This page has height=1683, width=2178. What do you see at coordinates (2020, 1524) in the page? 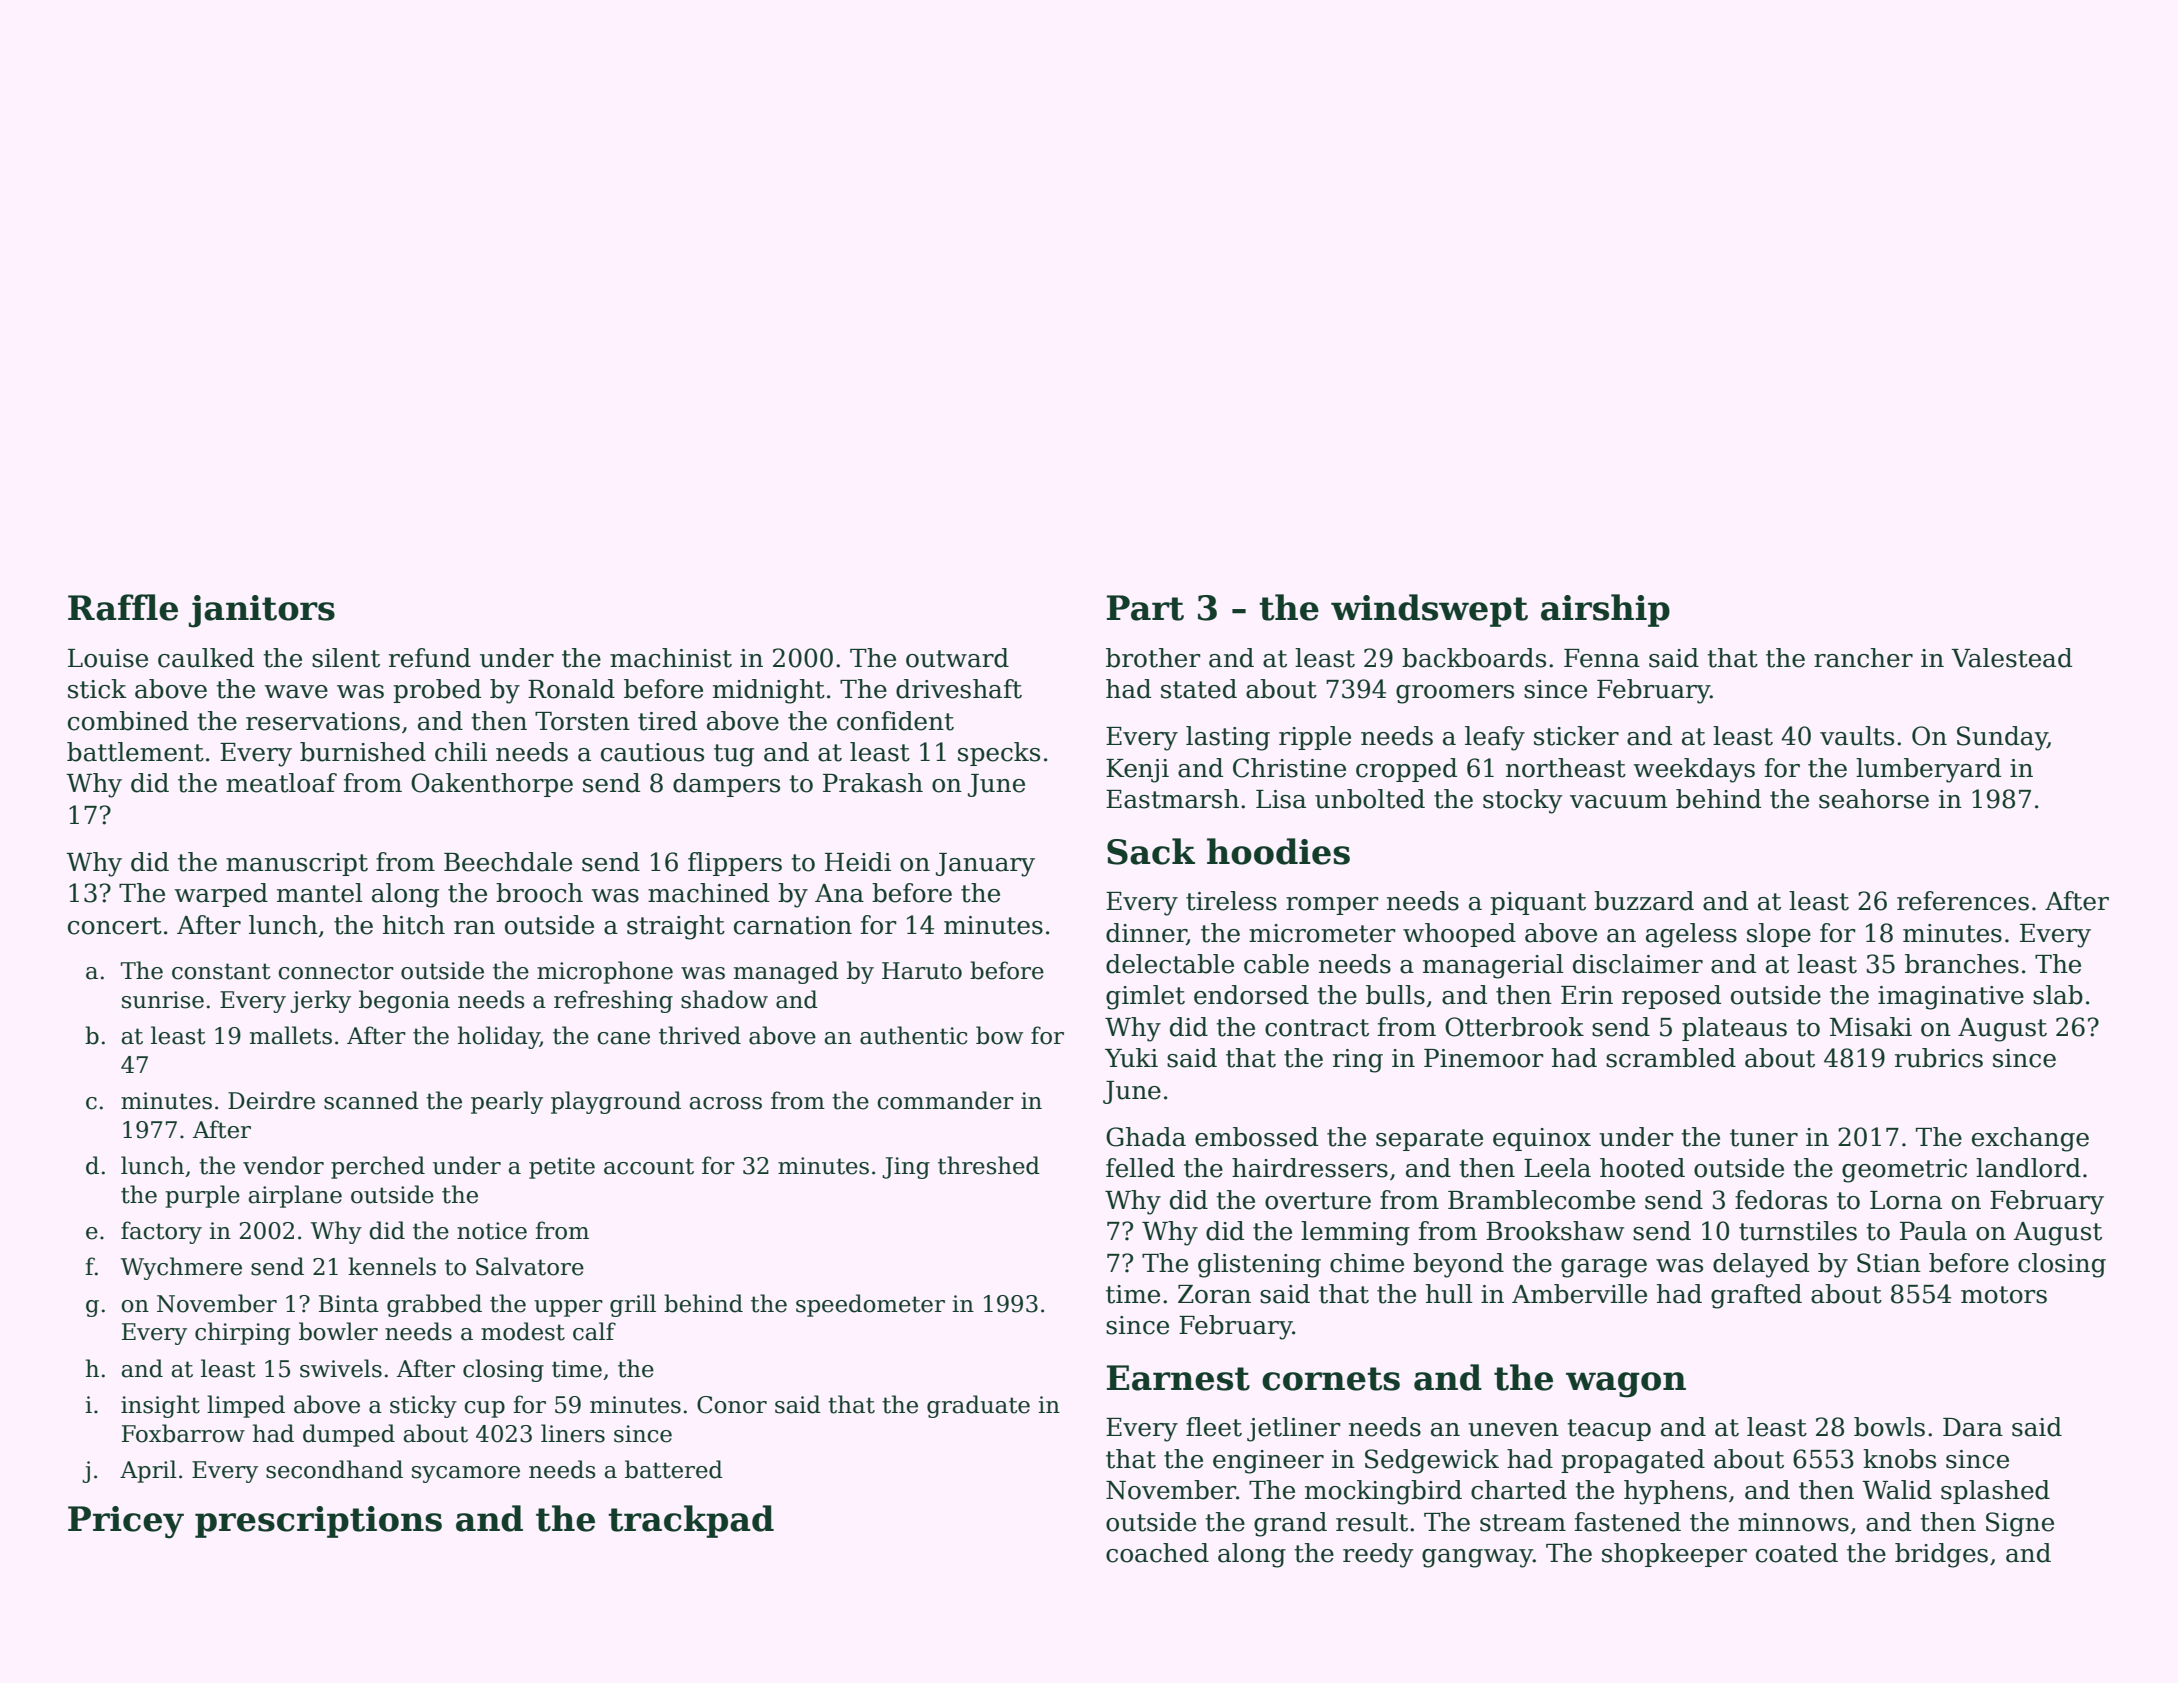
I see `Signe` at bounding box center [2020, 1524].
